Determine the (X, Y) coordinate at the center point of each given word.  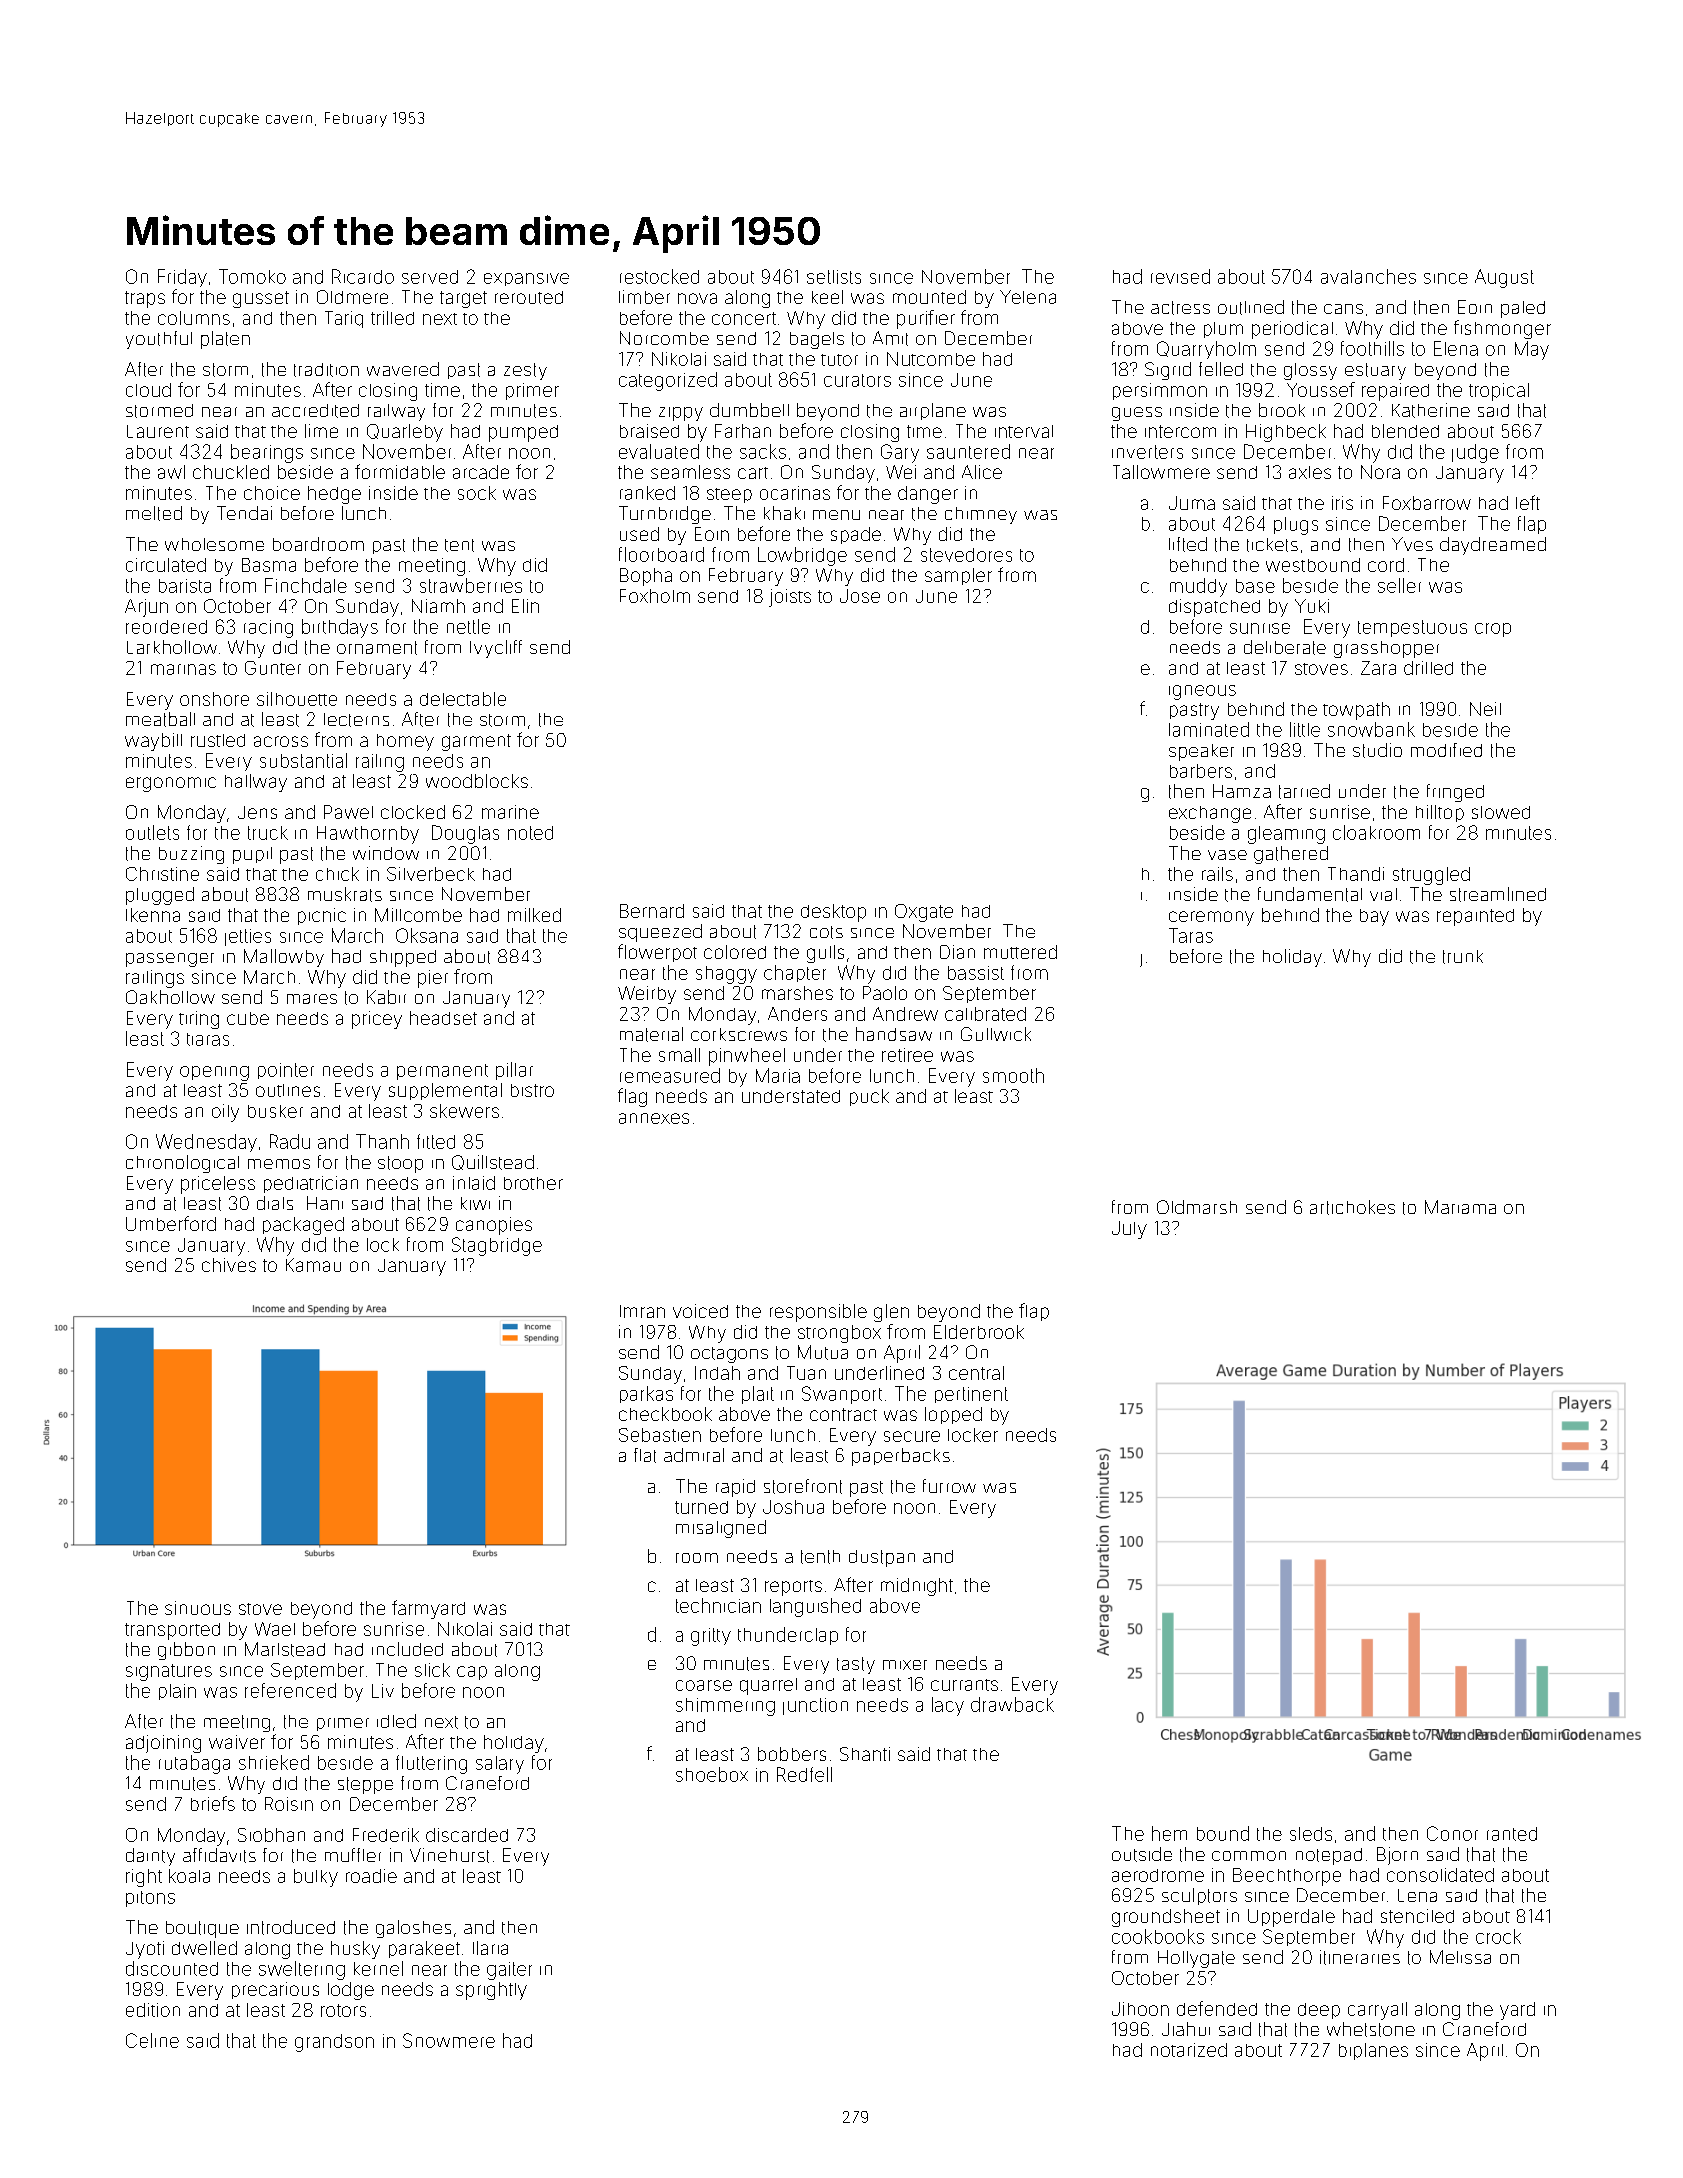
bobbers (792, 1754)
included (407, 1649)
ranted (1512, 1834)
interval (1024, 431)
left (1528, 502)
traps (145, 299)
